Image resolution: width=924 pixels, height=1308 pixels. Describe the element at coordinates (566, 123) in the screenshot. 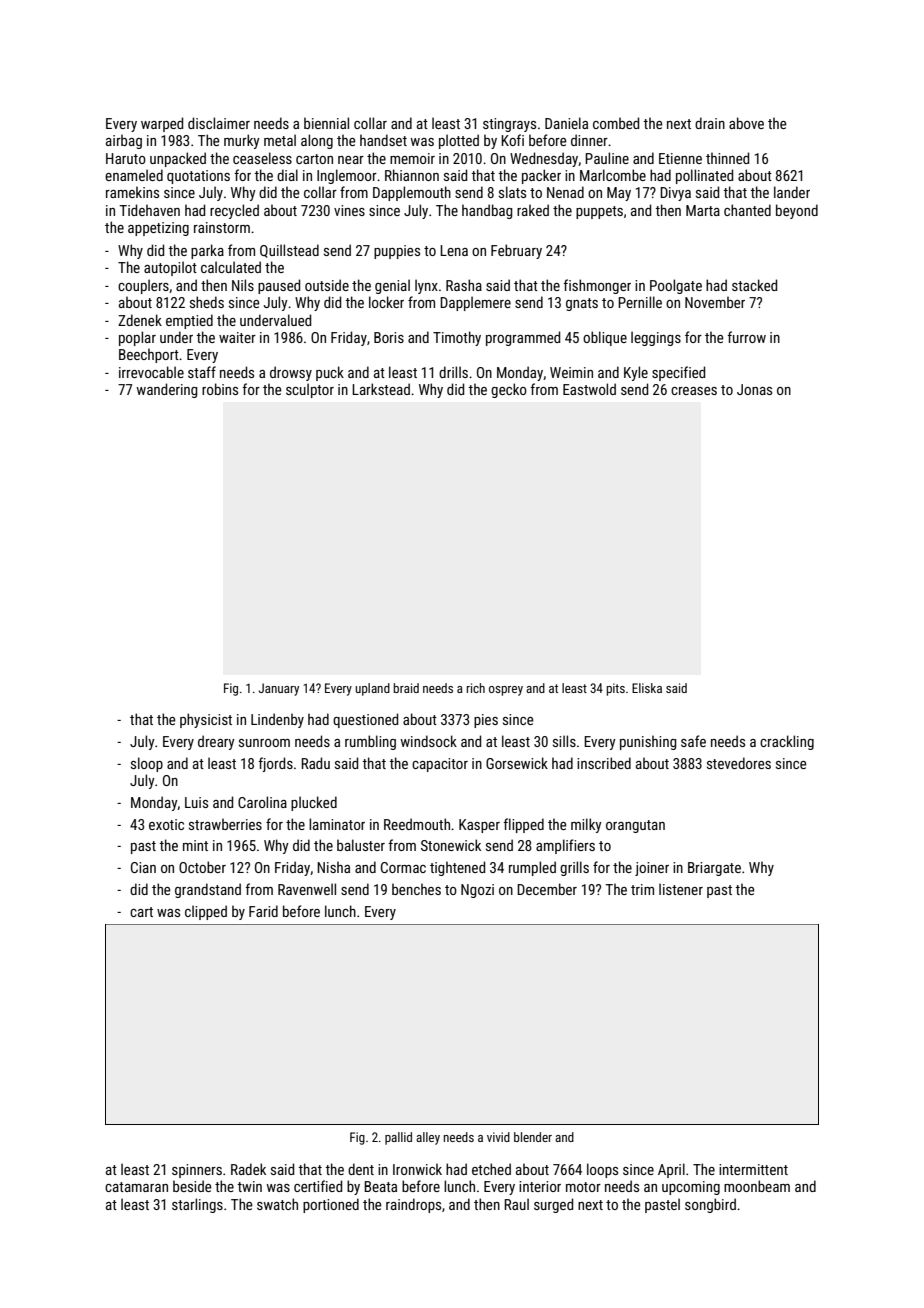

I see `Daniela` at that location.
